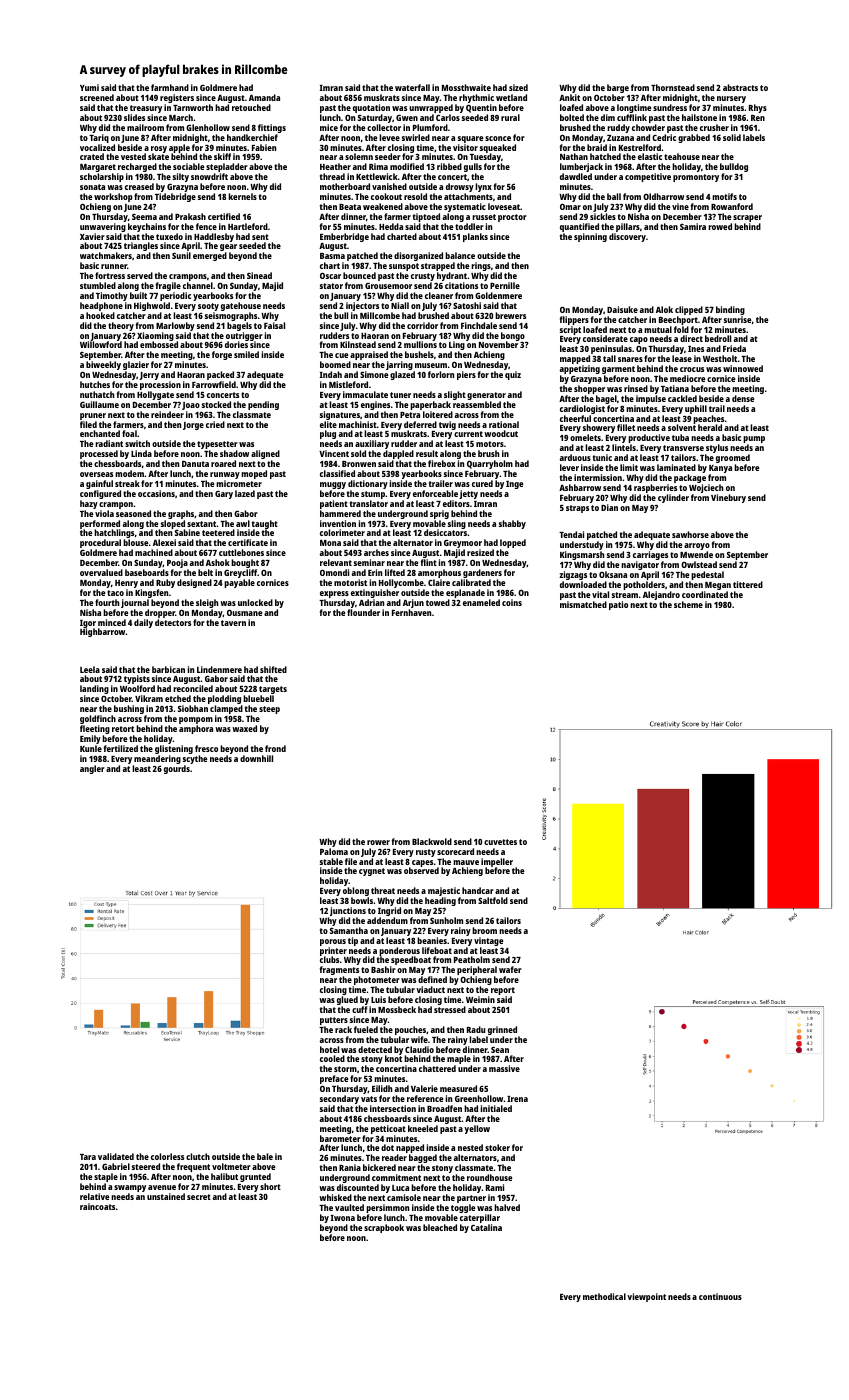 The width and height of the screenshot is (849, 1400). Describe the element at coordinates (329, 1049) in the screenshot. I see `hotel` at that location.
